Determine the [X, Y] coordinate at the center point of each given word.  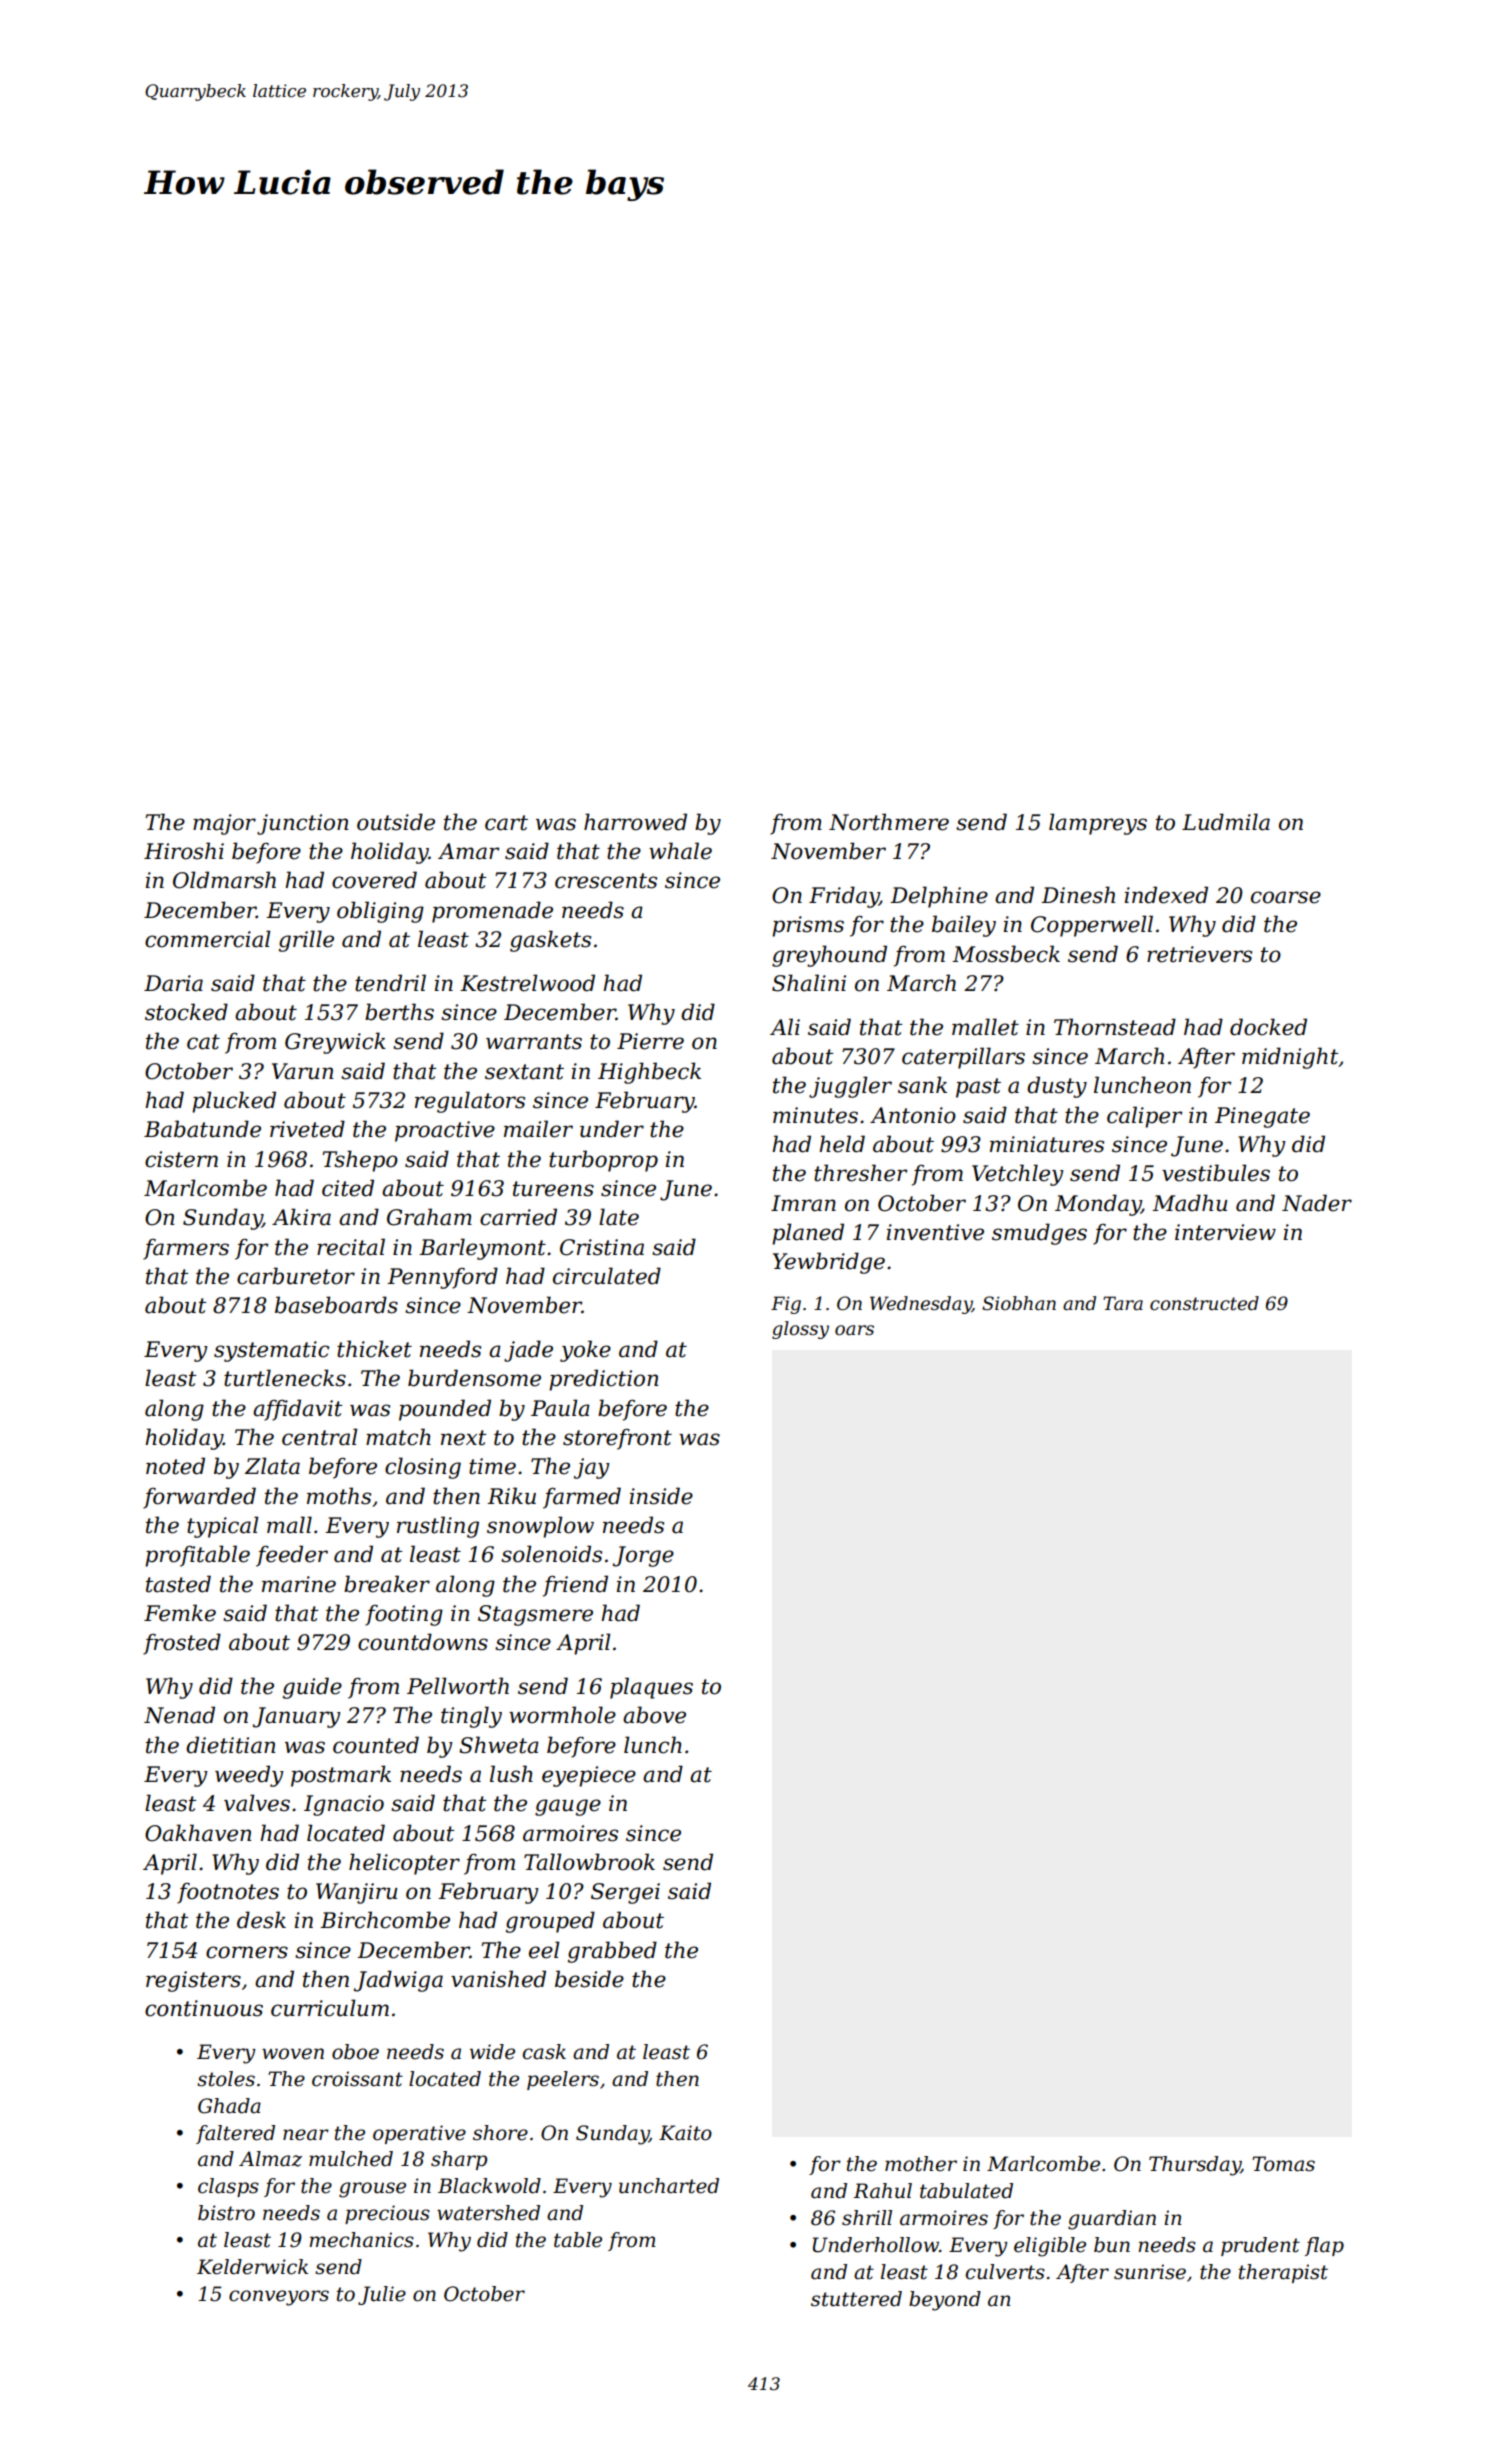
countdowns [423, 1642]
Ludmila [1226, 822]
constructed [1204, 1303]
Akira [301, 1217]
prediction [604, 1380]
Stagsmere [535, 1615]
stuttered [856, 2299]
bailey [964, 926]
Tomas [1283, 2164]
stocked [186, 1012]
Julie [382, 2295]
